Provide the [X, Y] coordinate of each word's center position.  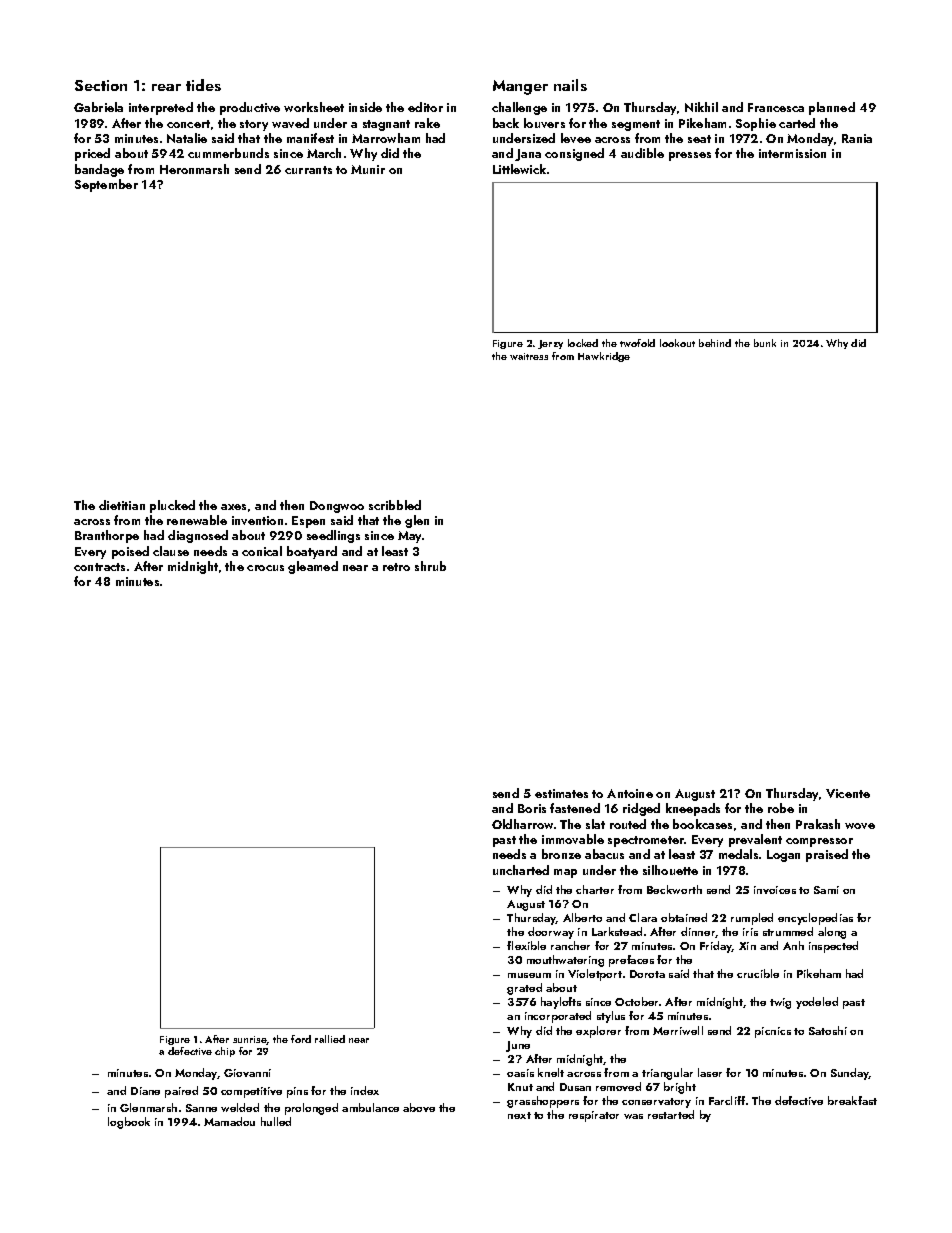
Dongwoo [337, 507]
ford [301, 1039]
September [106, 185]
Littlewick [519, 169]
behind [715, 343]
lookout [677, 343]
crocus [265, 568]
